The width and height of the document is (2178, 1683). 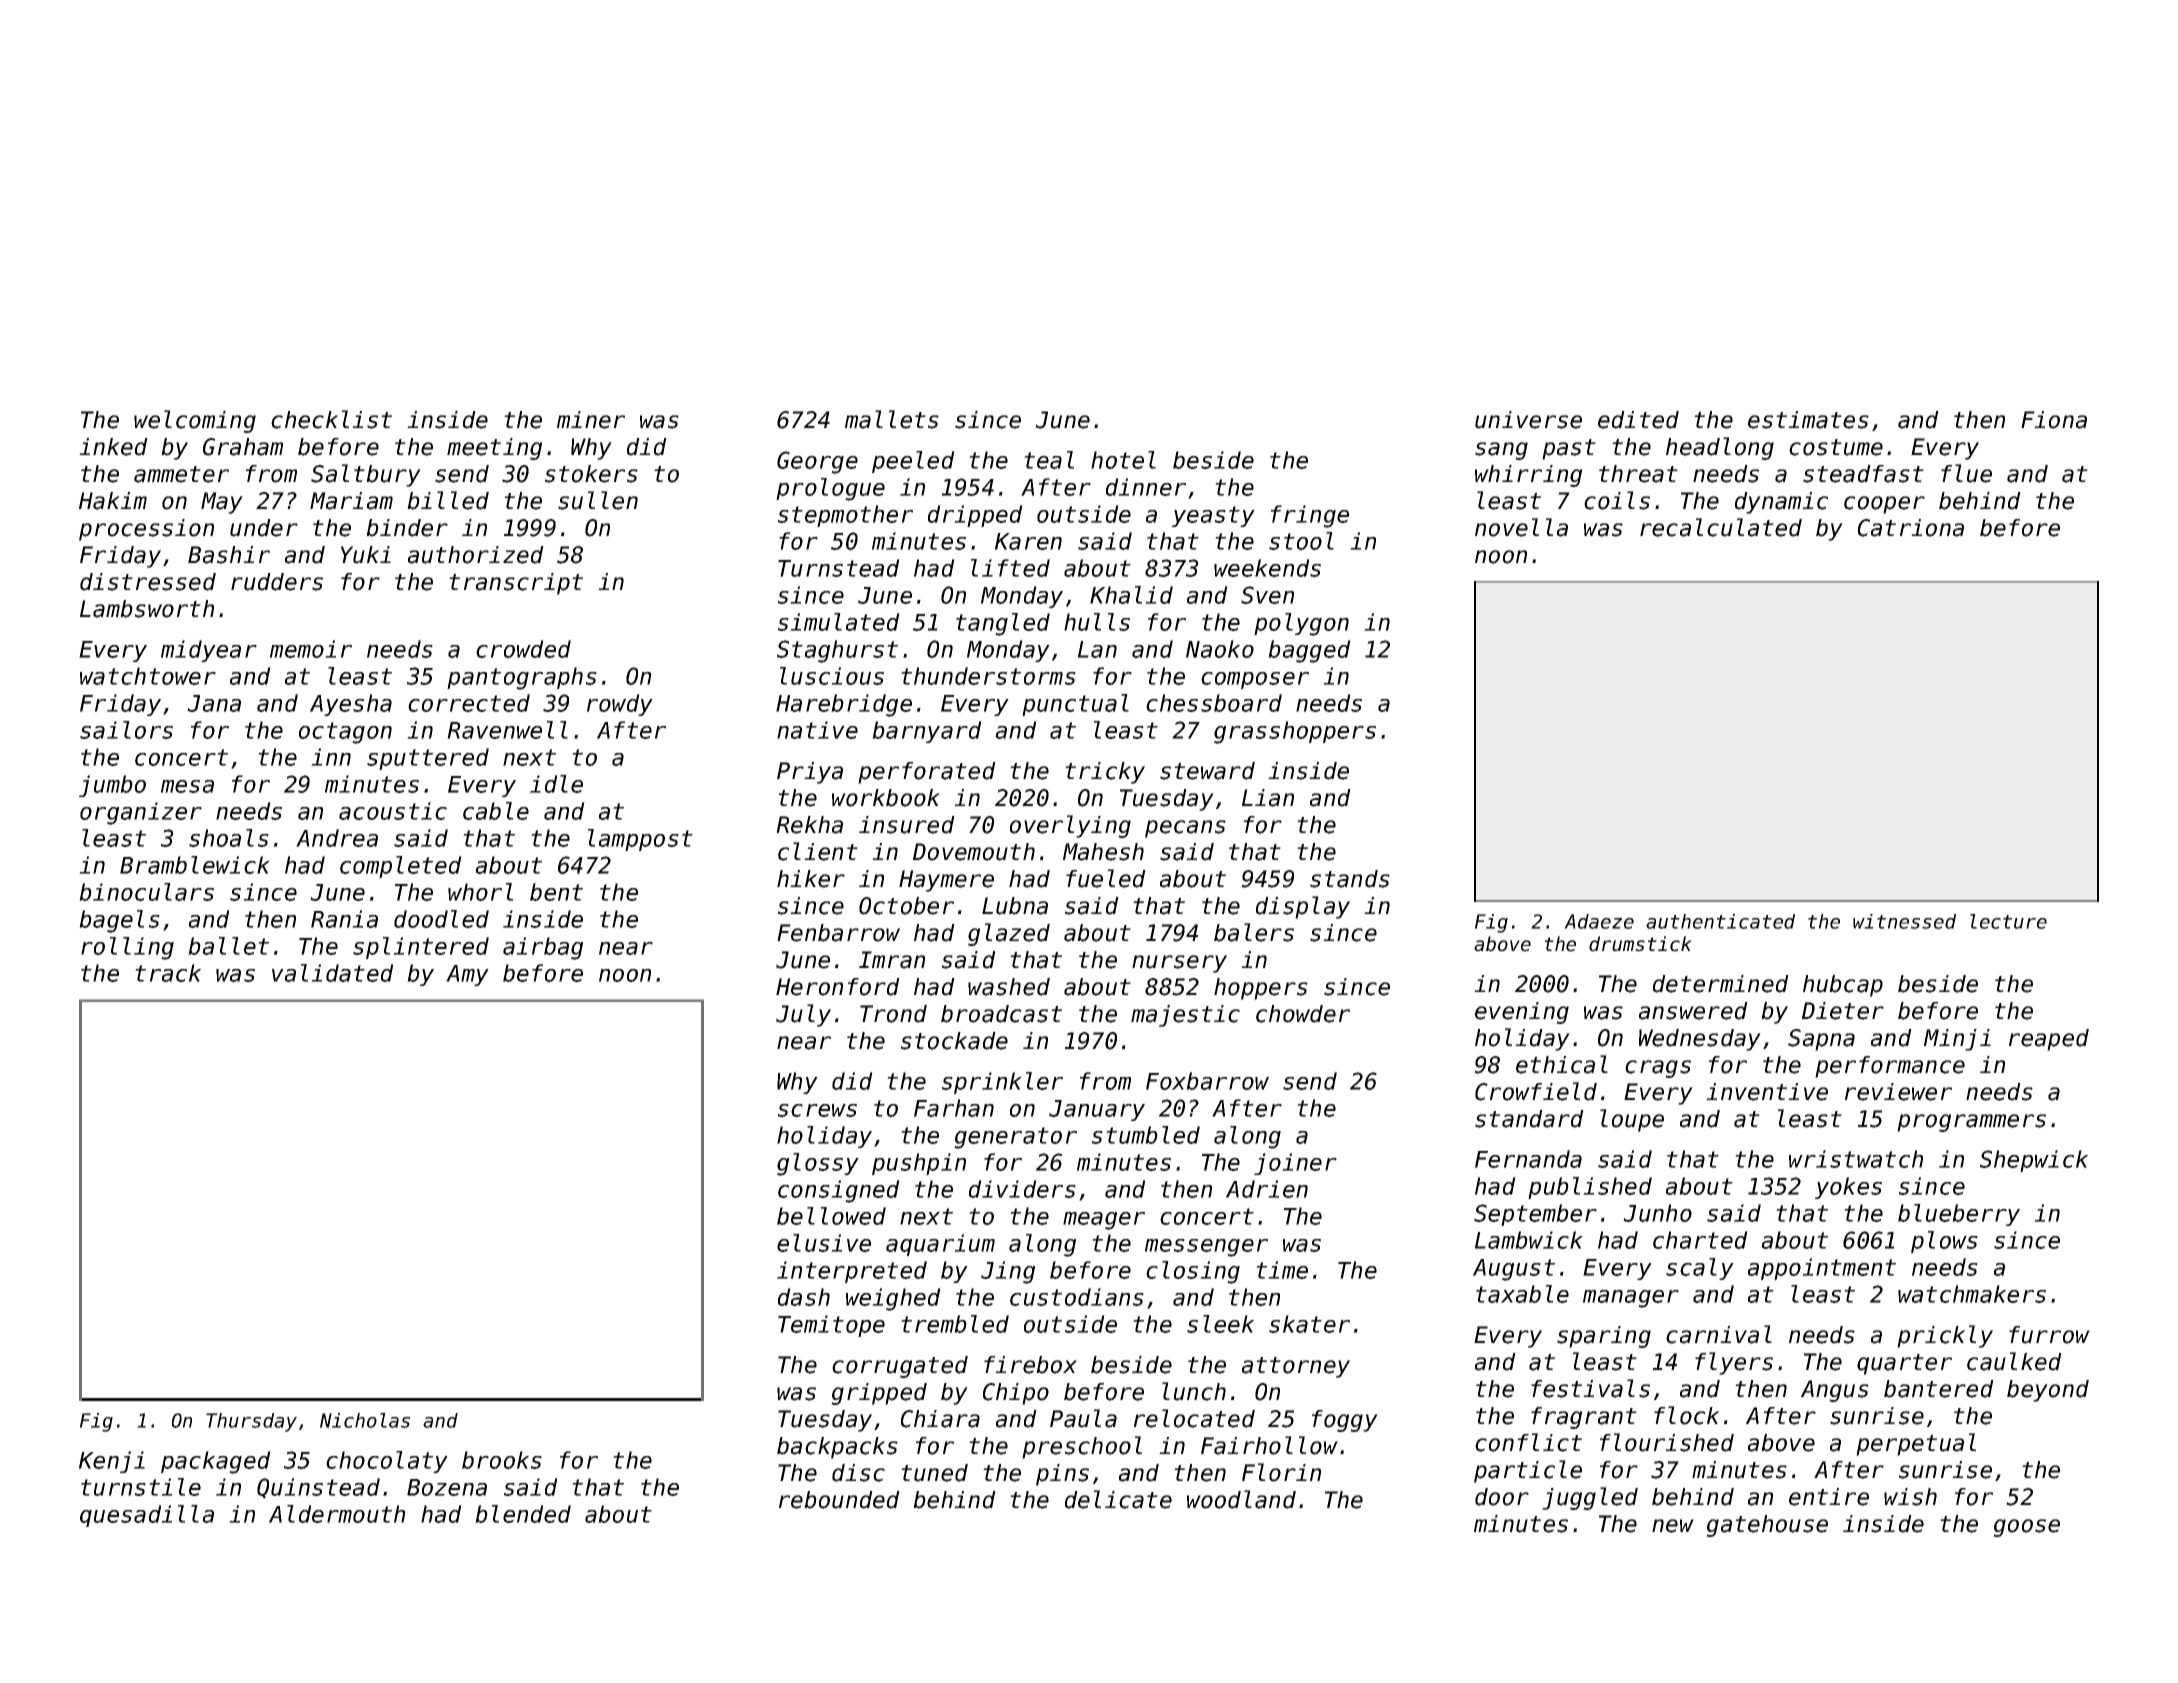 What do you see at coordinates (839, 1500) in the document?
I see `rebounded` at bounding box center [839, 1500].
